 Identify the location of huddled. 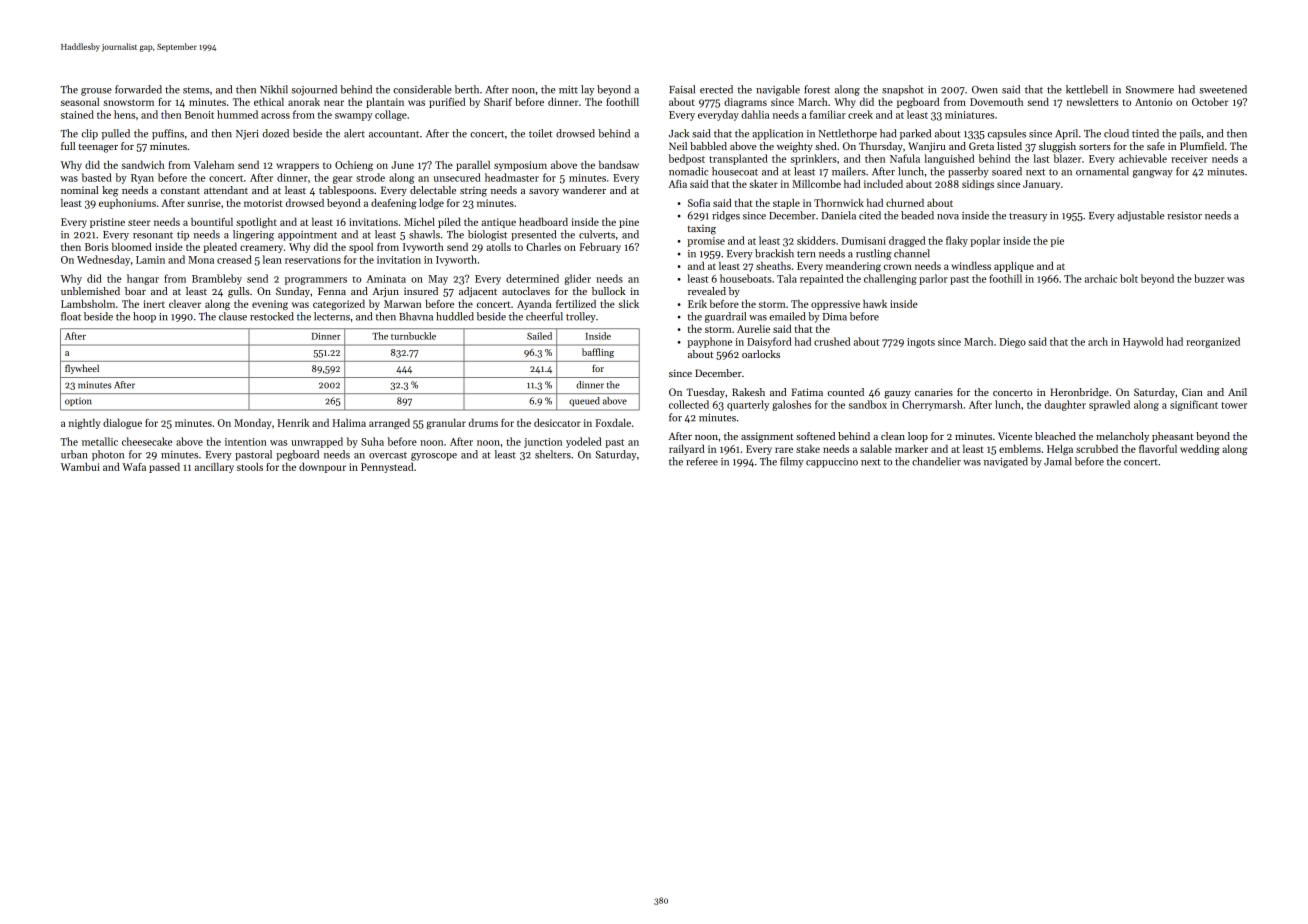
(455, 316).
